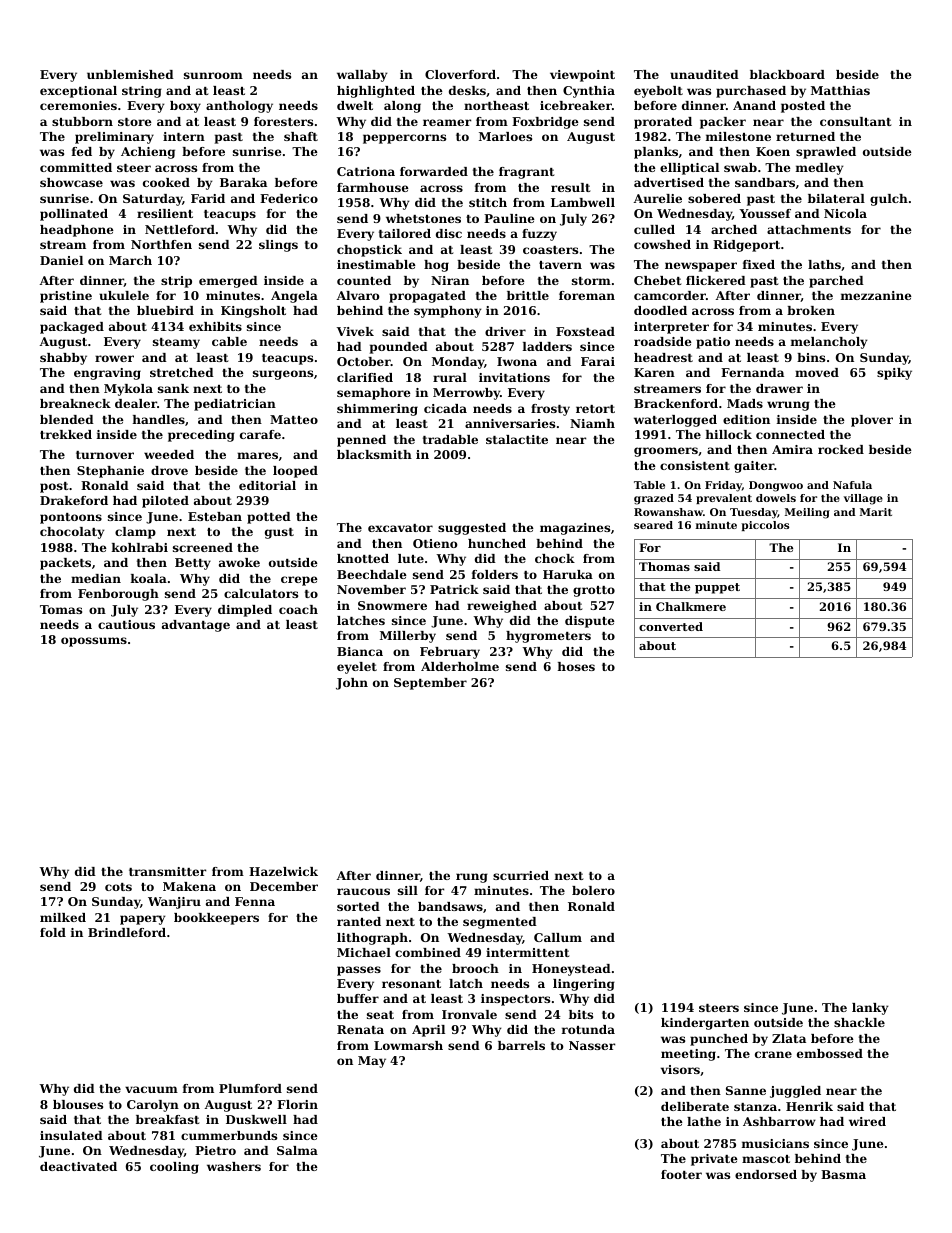  Describe the element at coordinates (78, 1104) in the screenshot. I see `blouses` at that location.
